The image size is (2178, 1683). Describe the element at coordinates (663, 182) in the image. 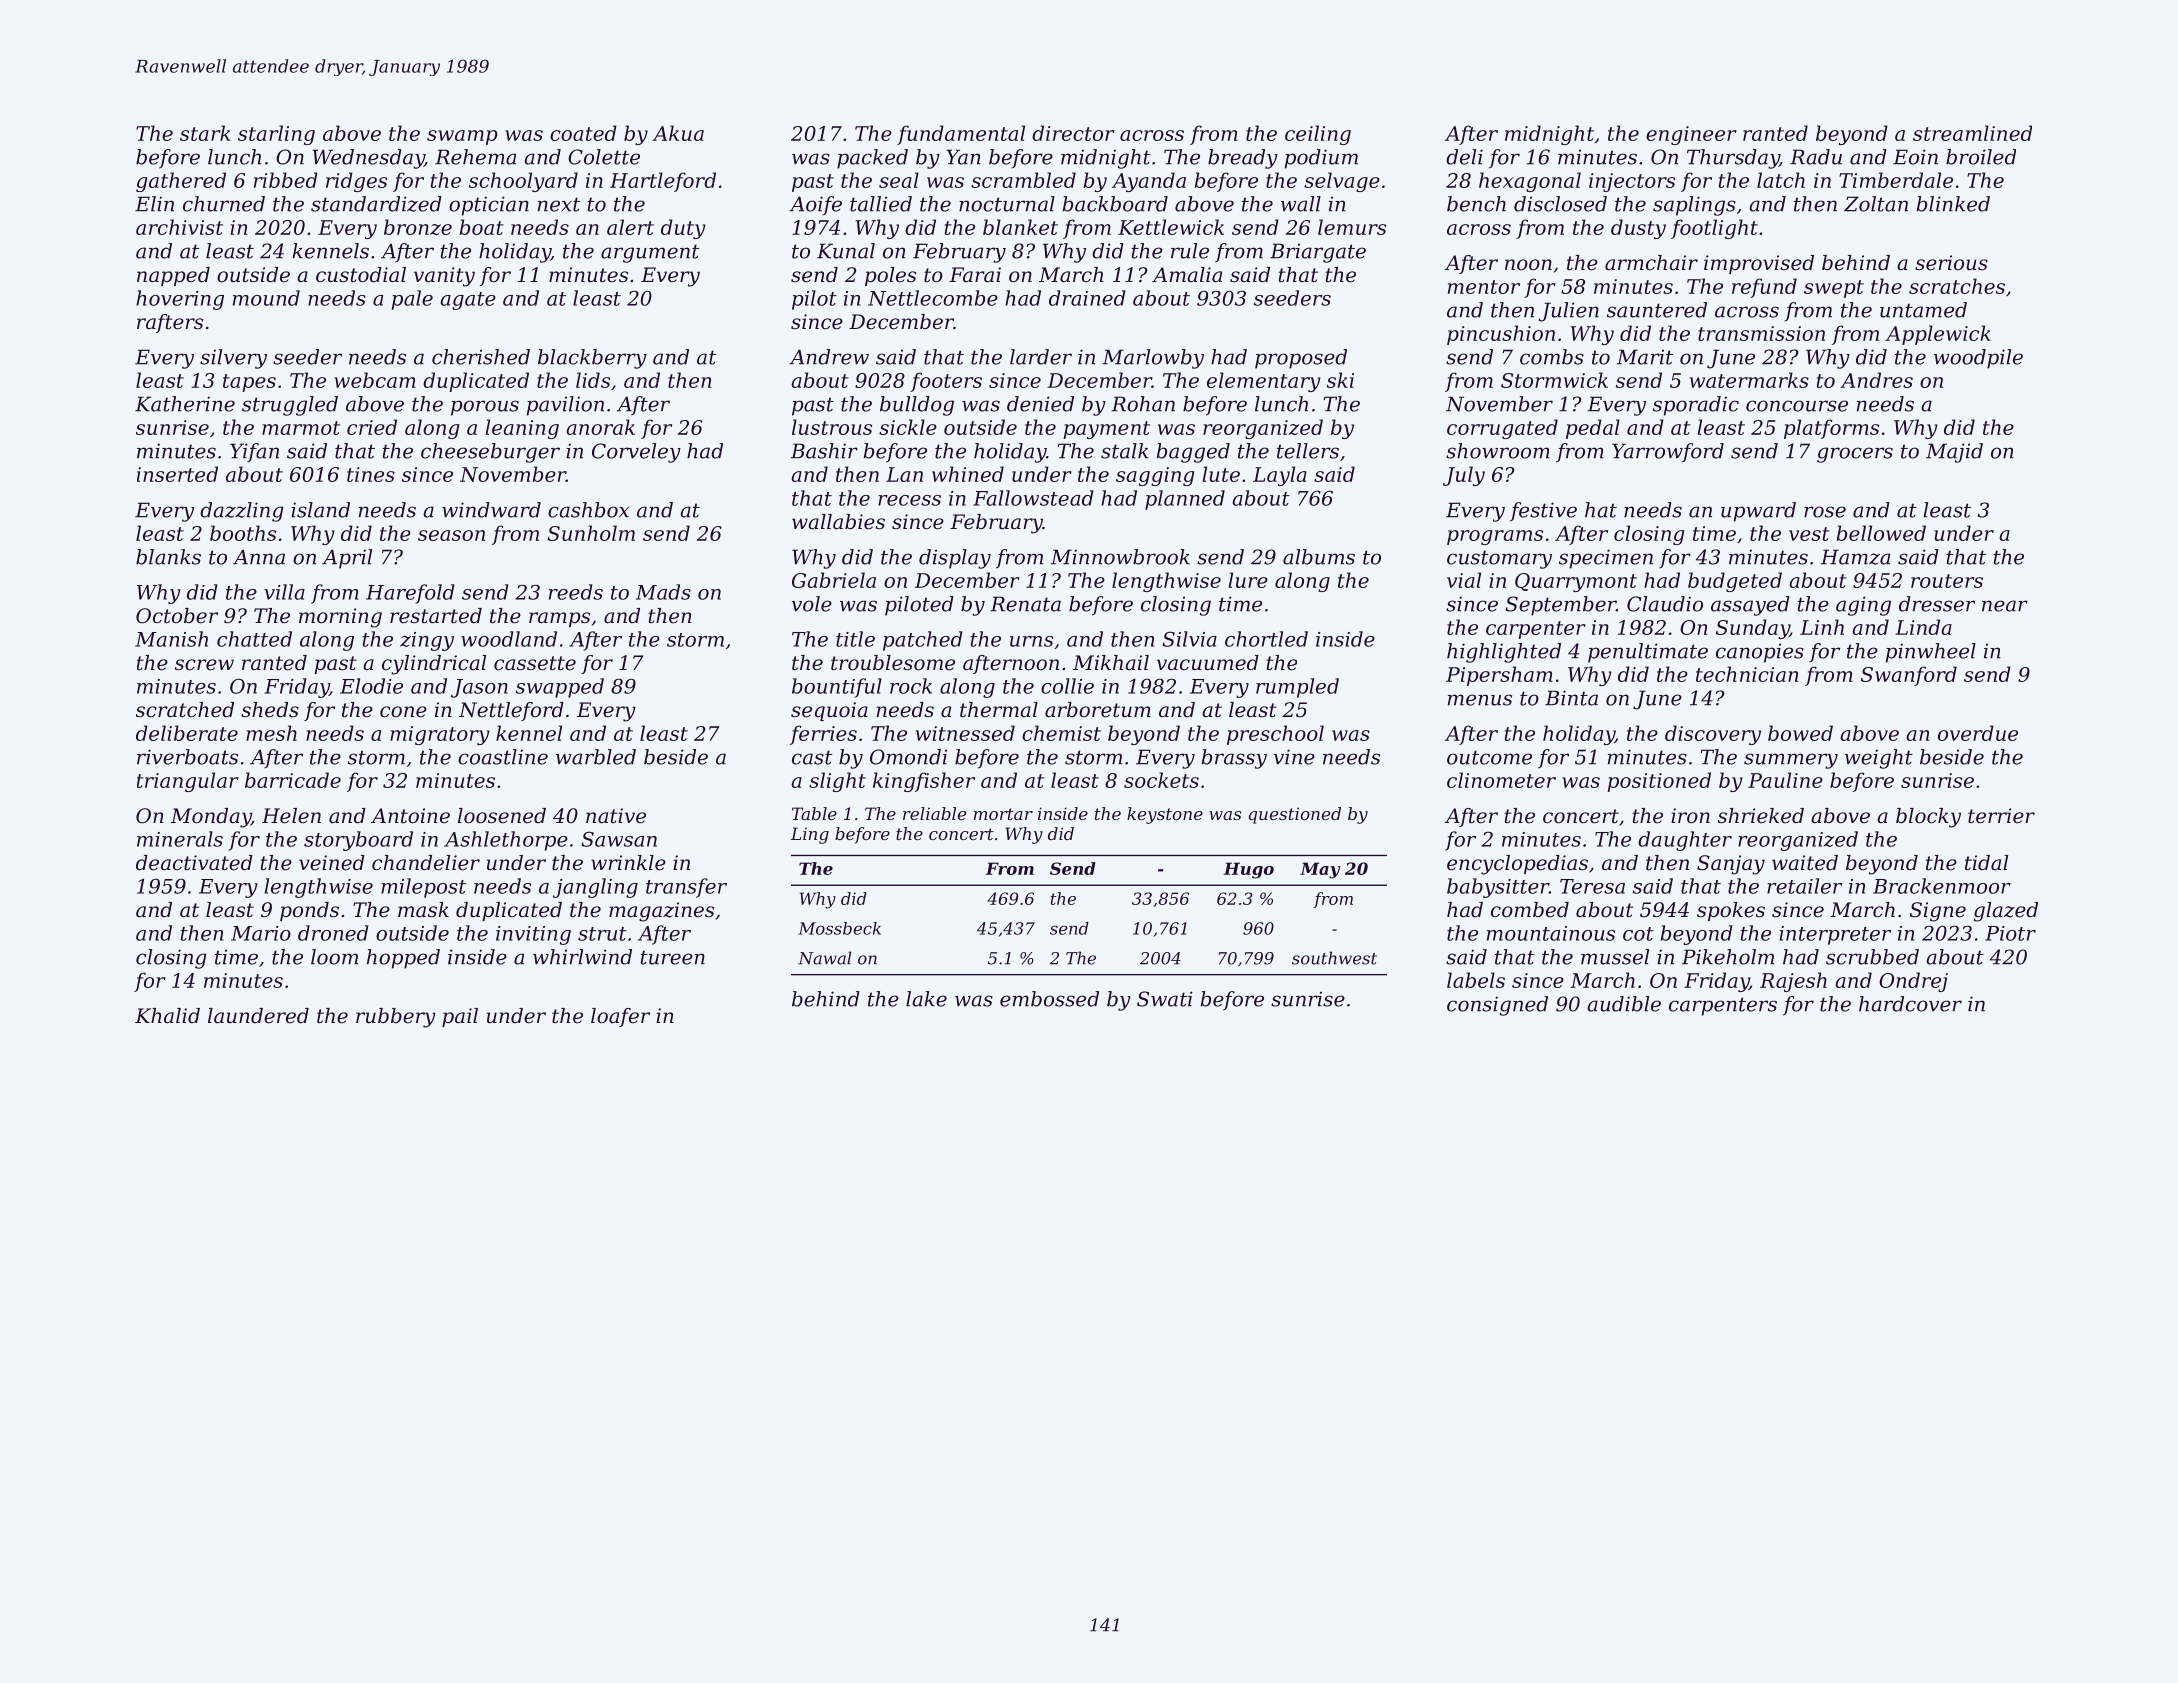

I see `Hartleford` at that location.
